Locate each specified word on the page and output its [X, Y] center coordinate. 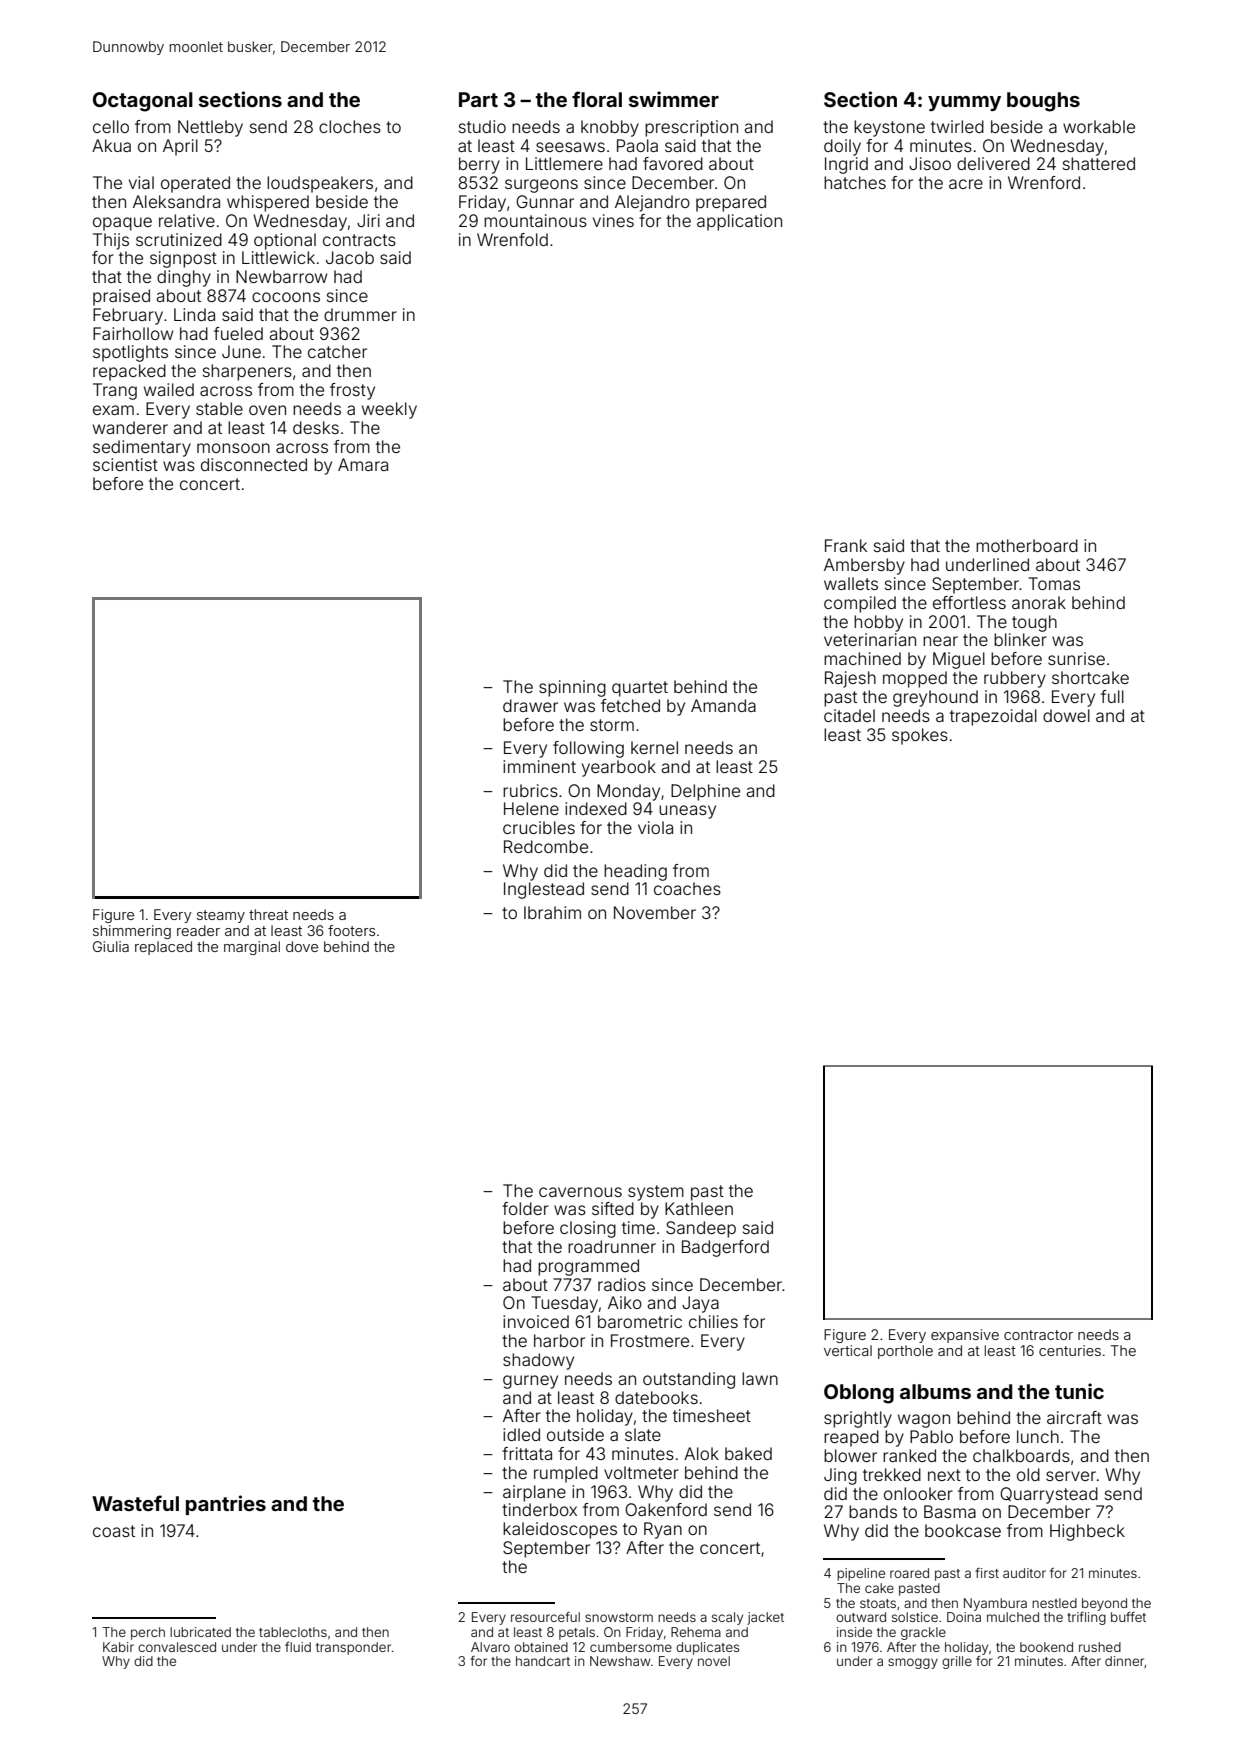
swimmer [674, 99]
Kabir [118, 1647]
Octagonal [143, 102]
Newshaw [620, 1661]
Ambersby [864, 566]
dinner [1125, 1662]
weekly [389, 410]
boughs [1043, 102]
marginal [252, 948]
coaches [687, 888]
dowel [1066, 715]
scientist [125, 464]
